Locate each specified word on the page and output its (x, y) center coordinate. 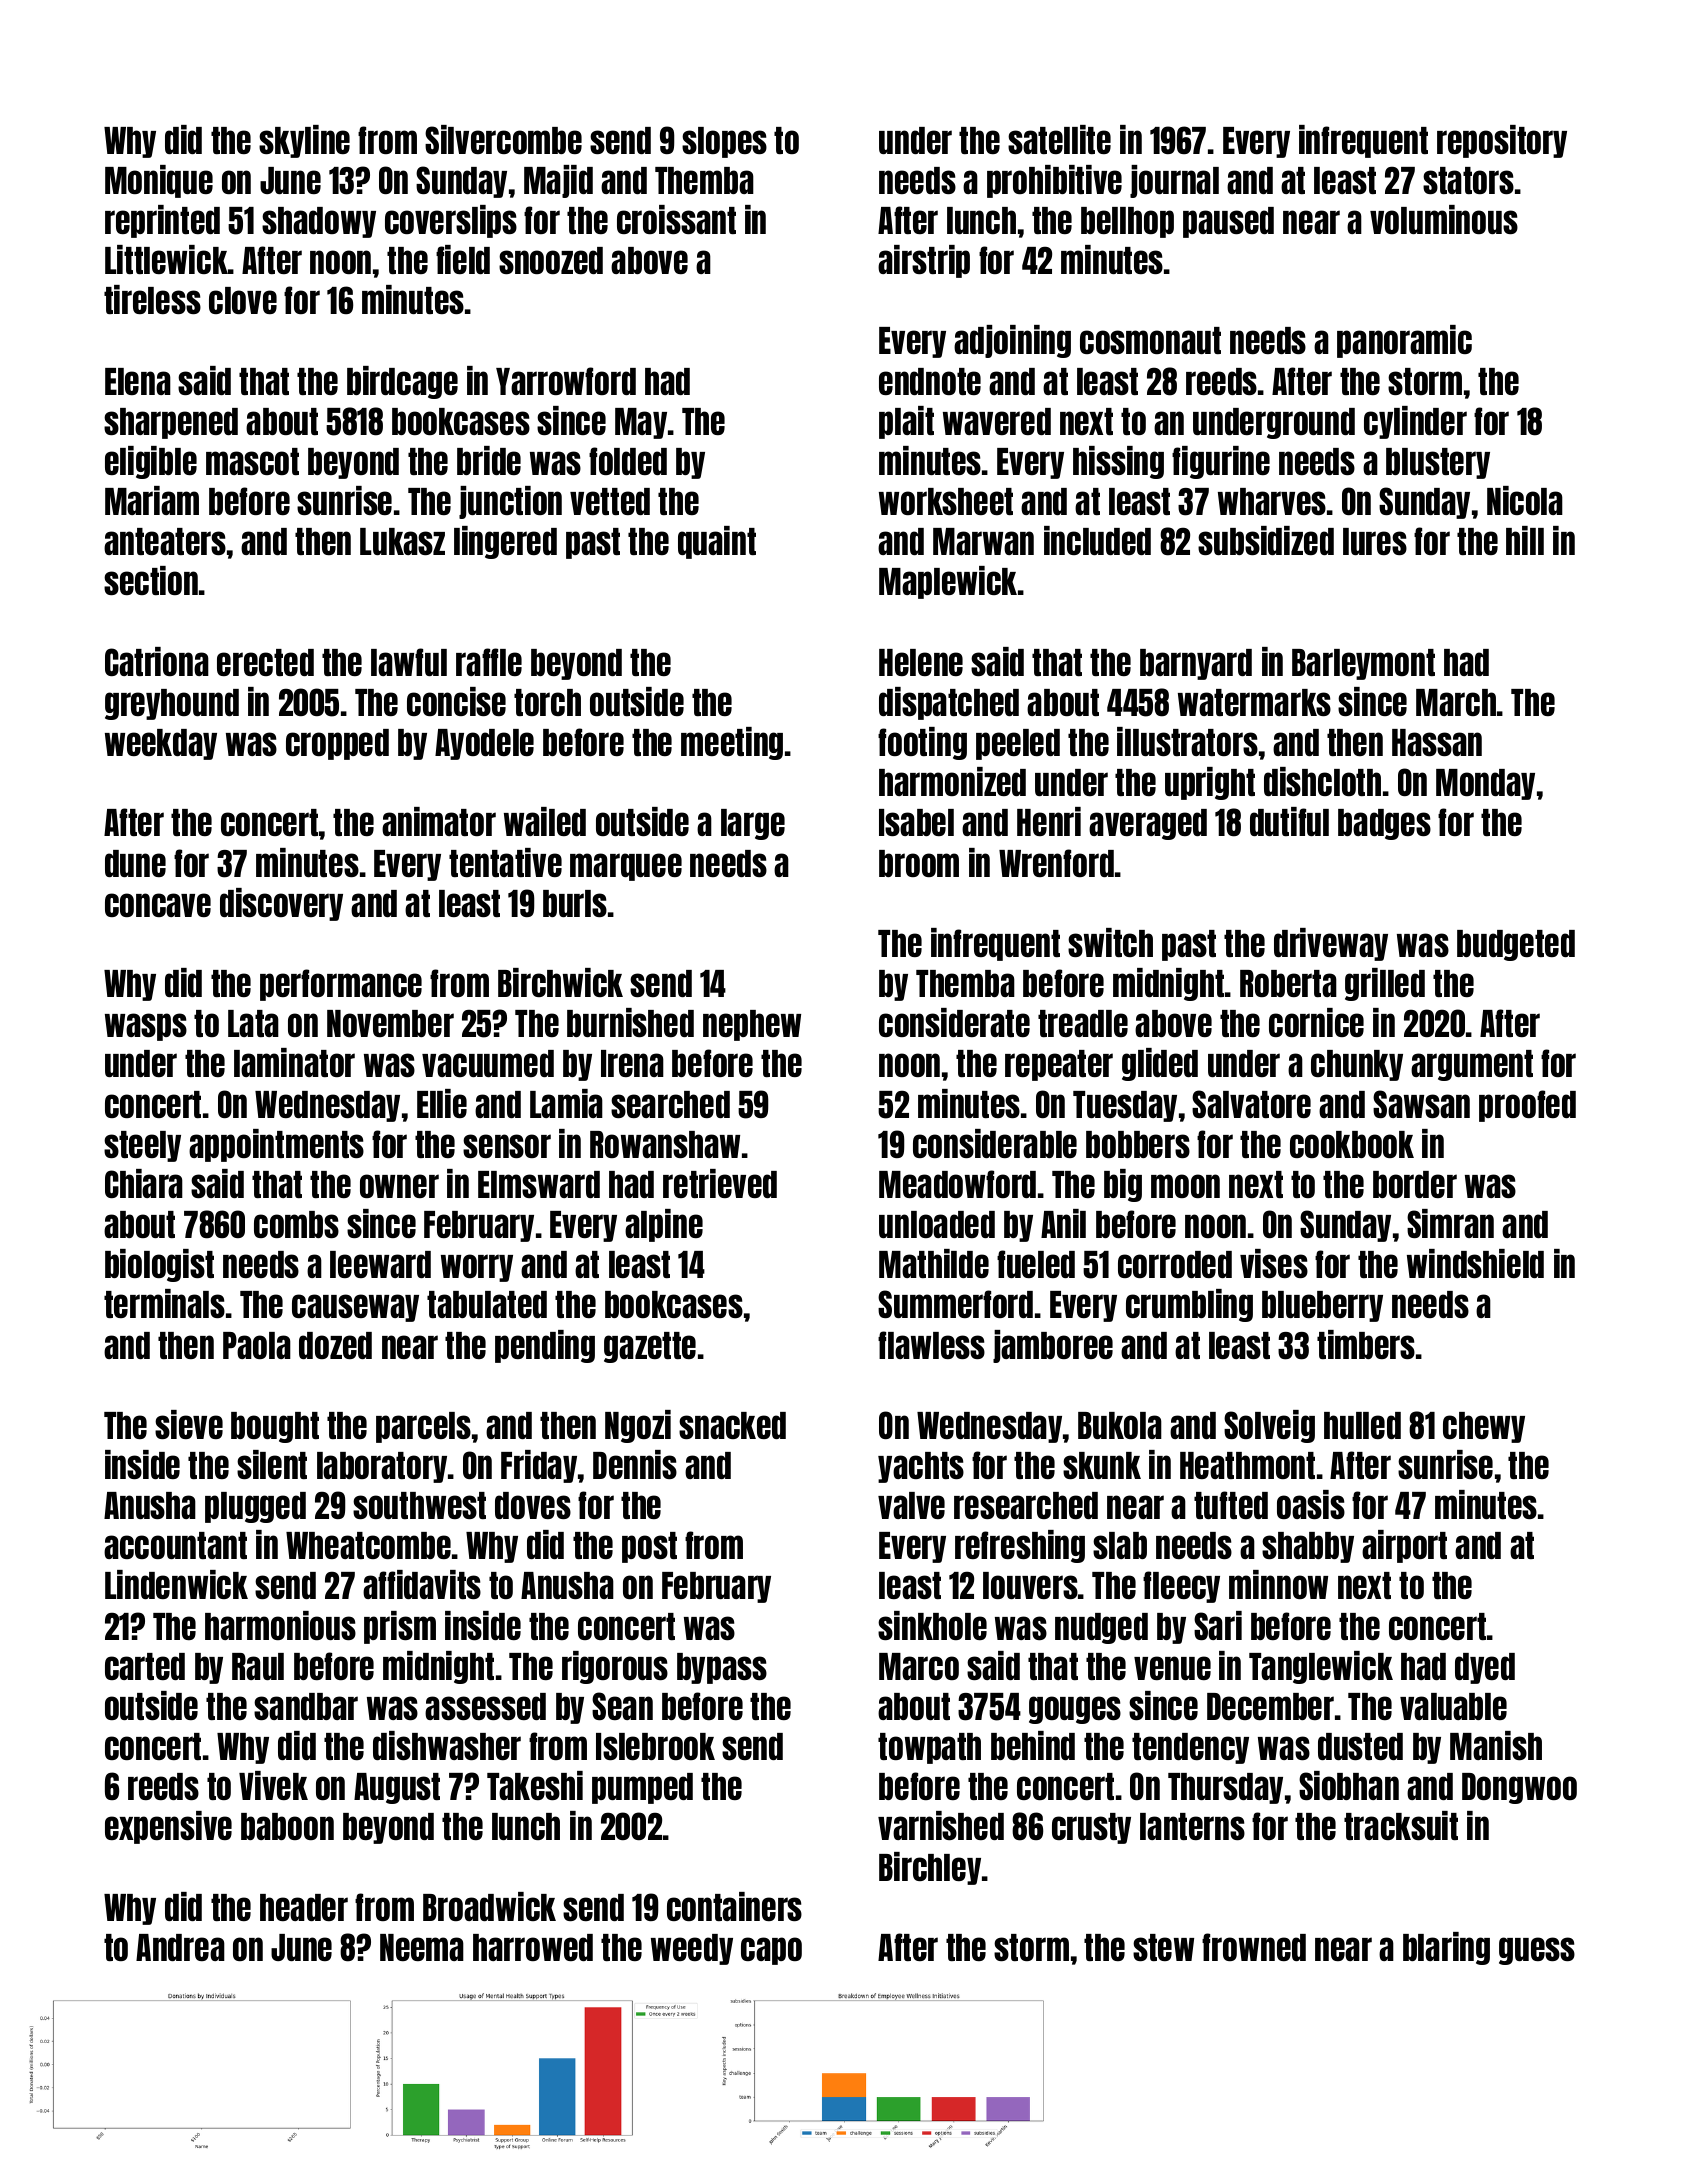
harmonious (280, 1625)
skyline (304, 141)
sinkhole (932, 1625)
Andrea (180, 1947)
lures (1375, 541)
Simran (1450, 1223)
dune (135, 863)
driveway (1331, 944)
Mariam (152, 500)
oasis (1311, 1504)
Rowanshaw (665, 1144)
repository (1502, 141)
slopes (724, 142)
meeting (732, 743)
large (753, 824)
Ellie (442, 1103)
